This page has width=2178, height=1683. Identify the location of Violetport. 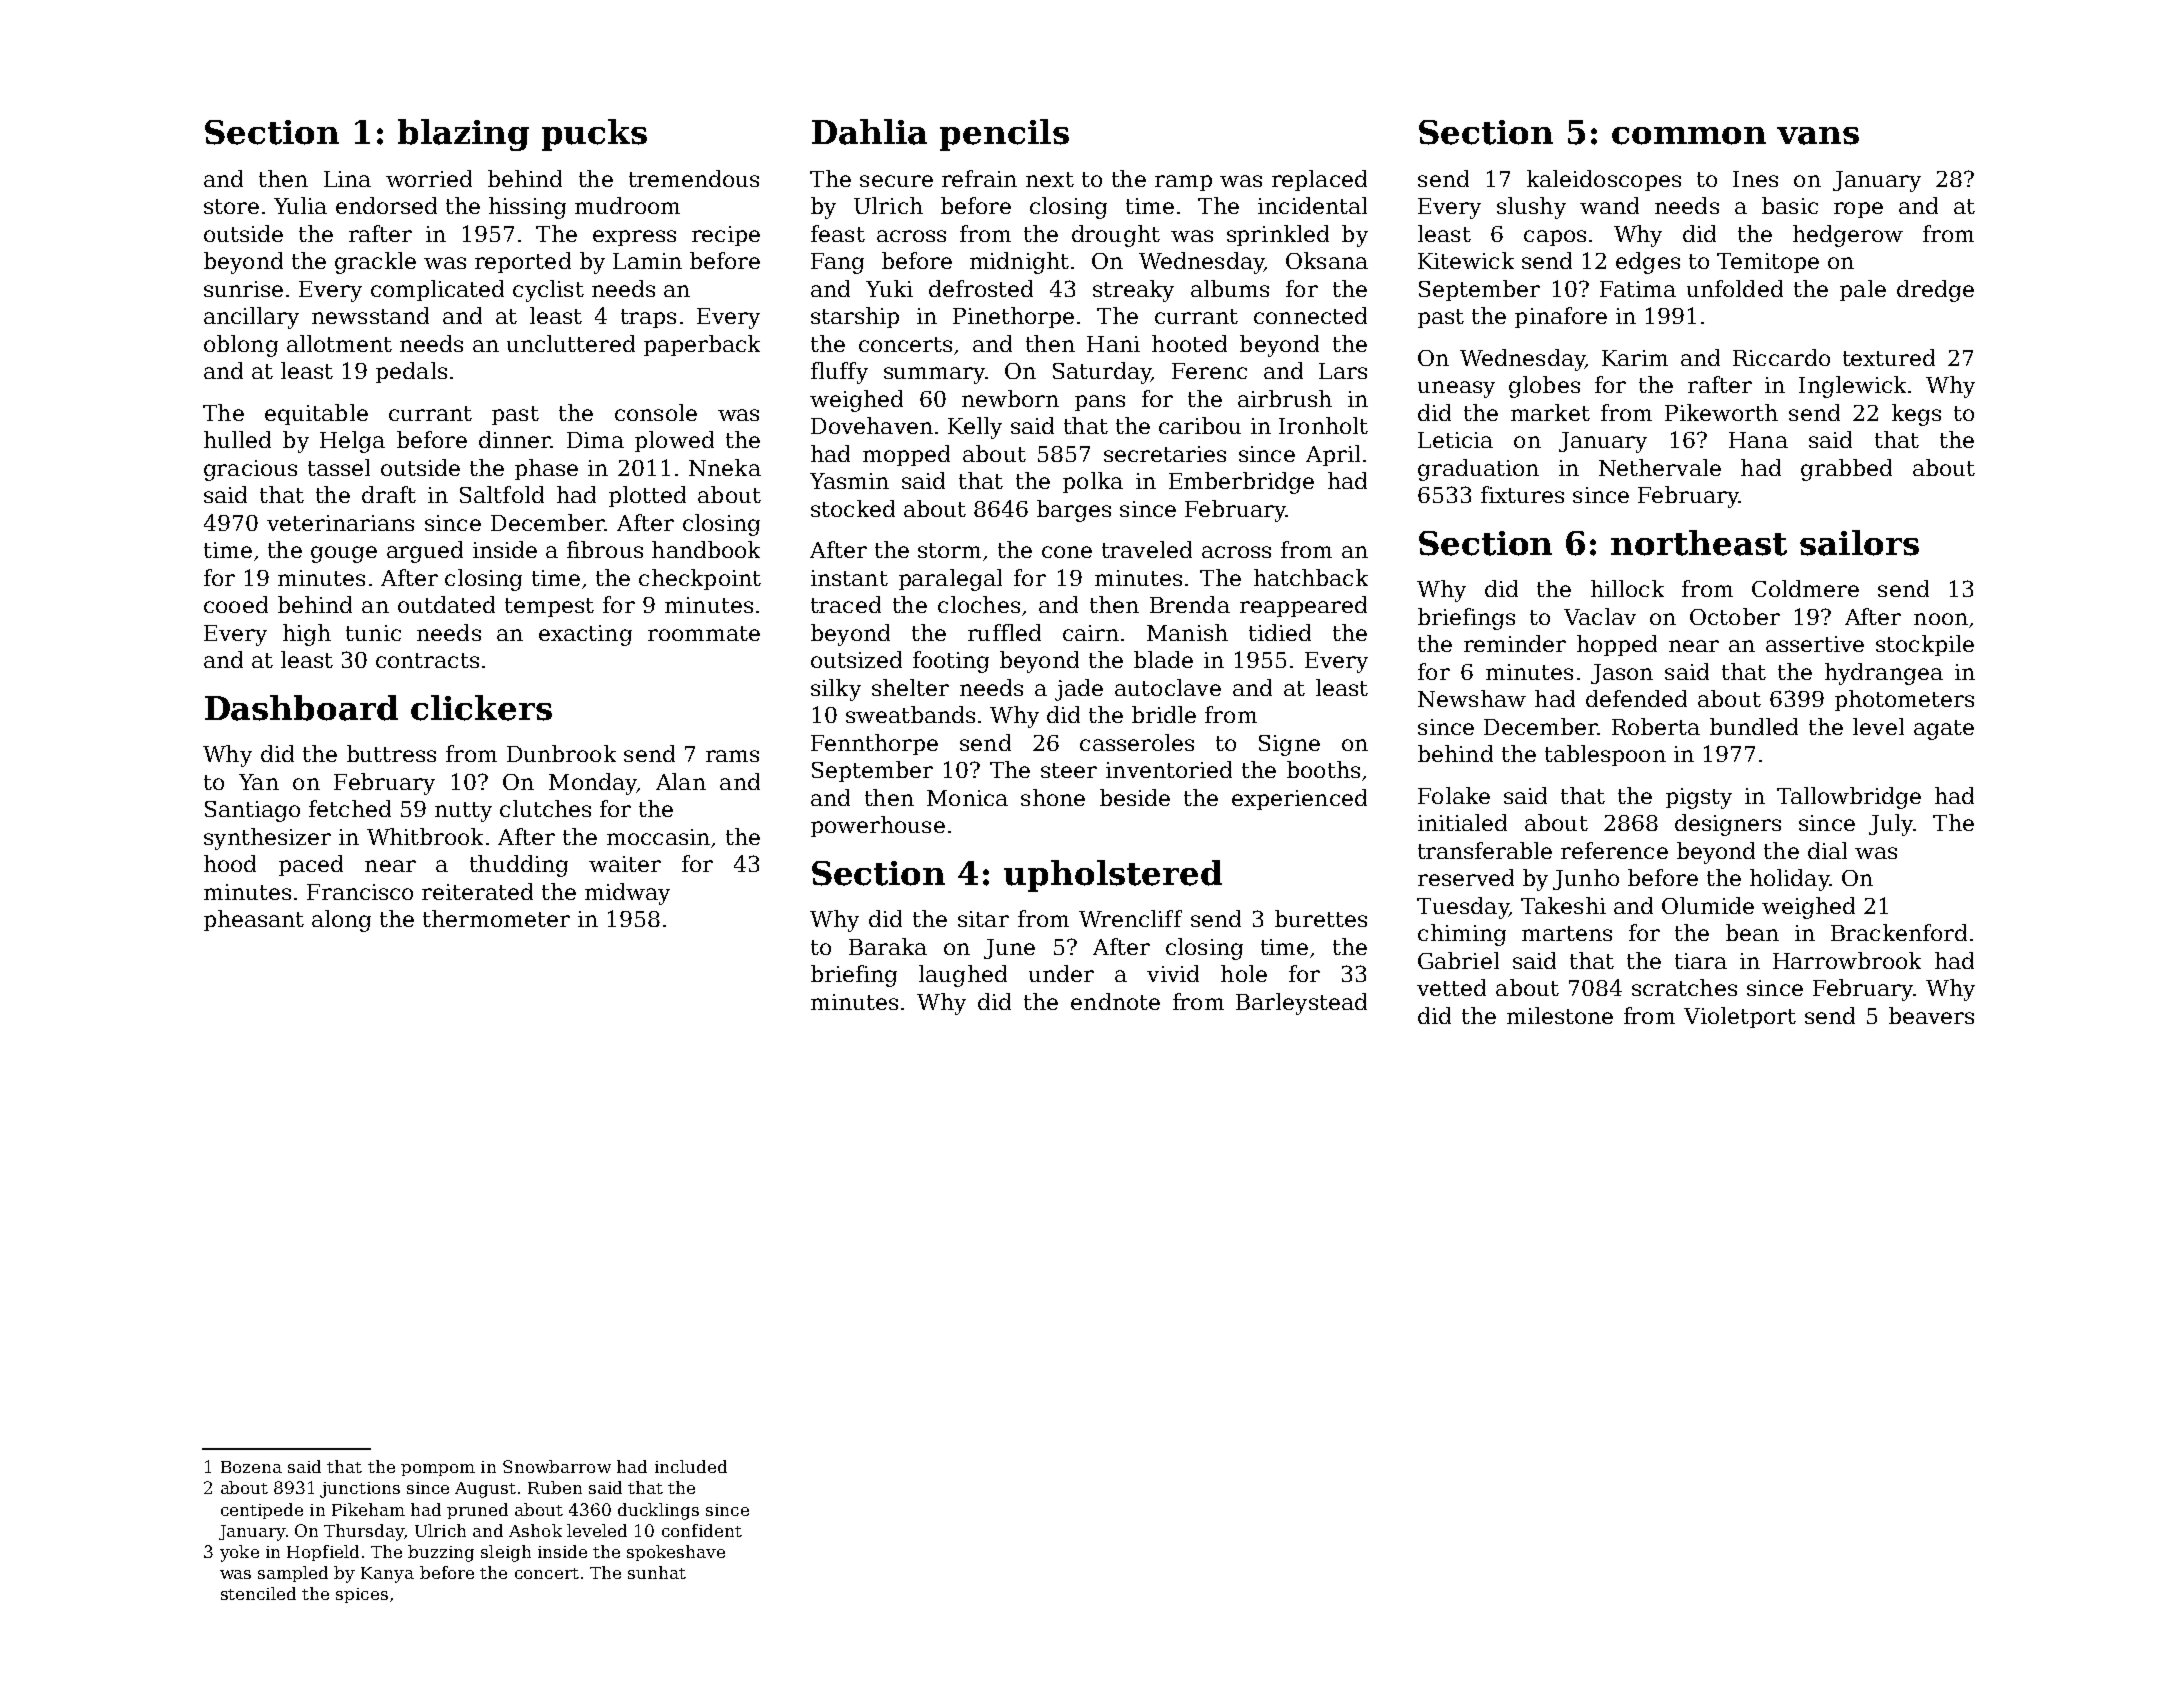
(1740, 1017).
